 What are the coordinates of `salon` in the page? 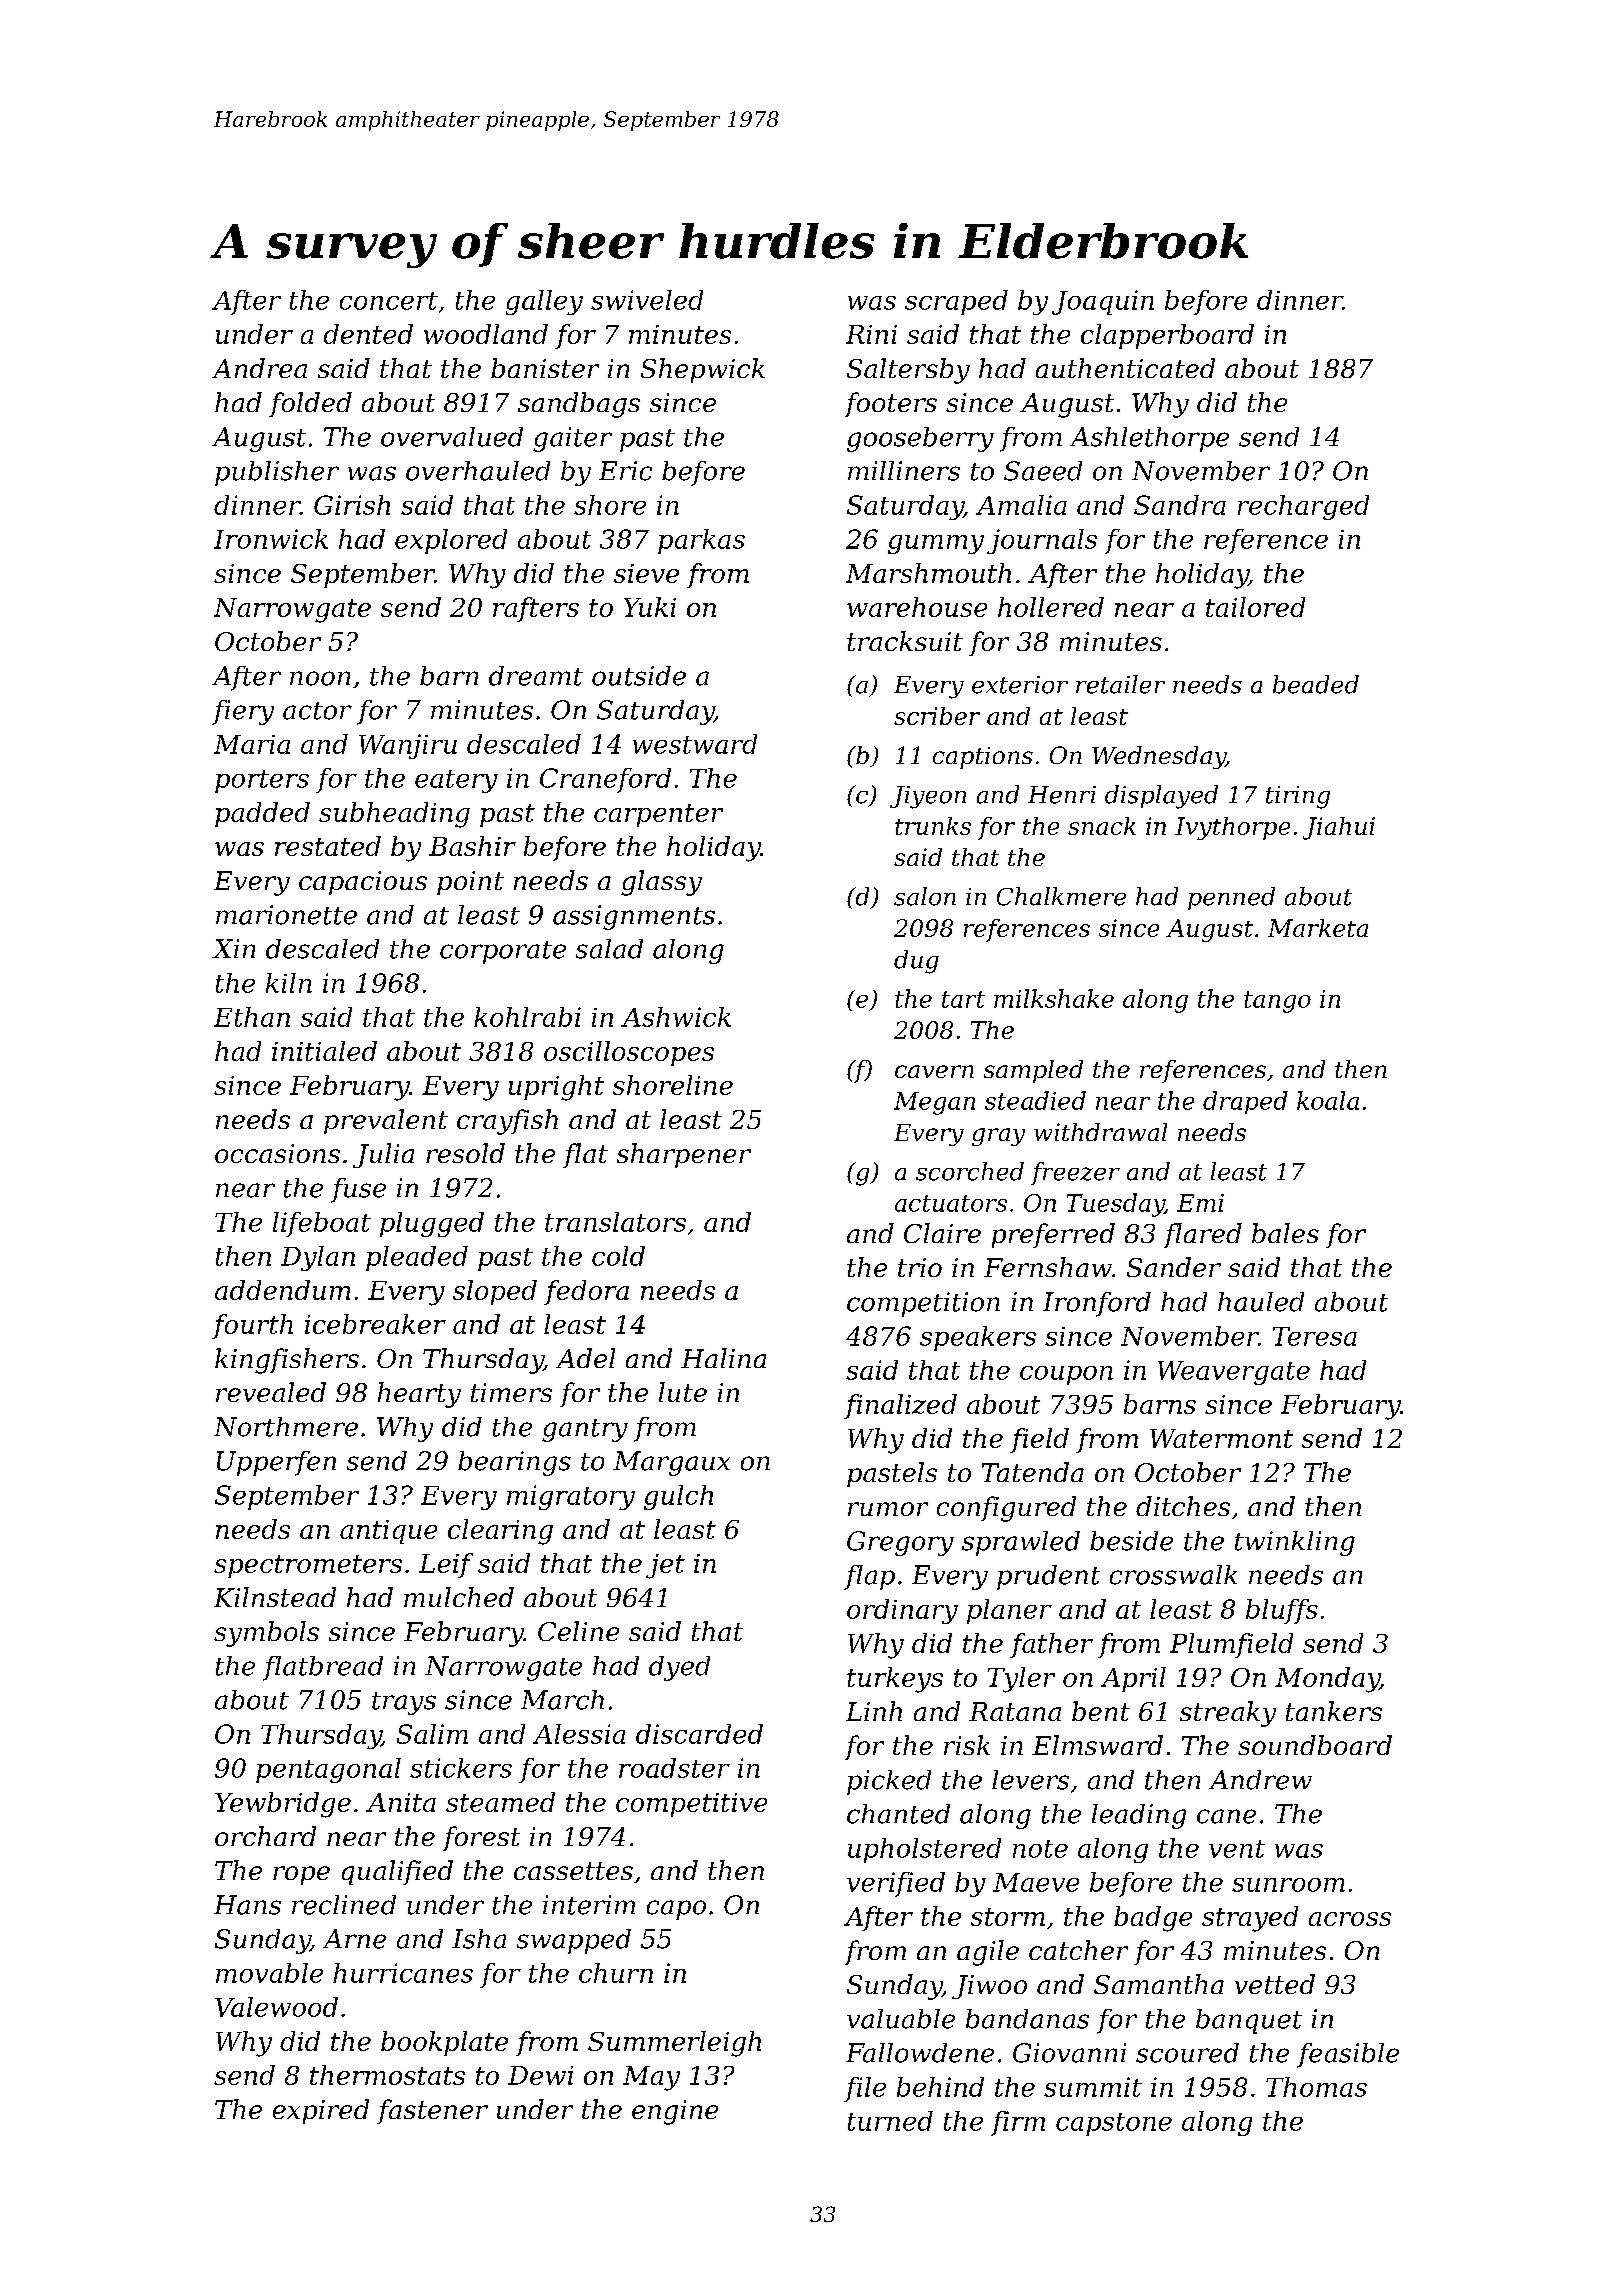 It's located at (925, 896).
